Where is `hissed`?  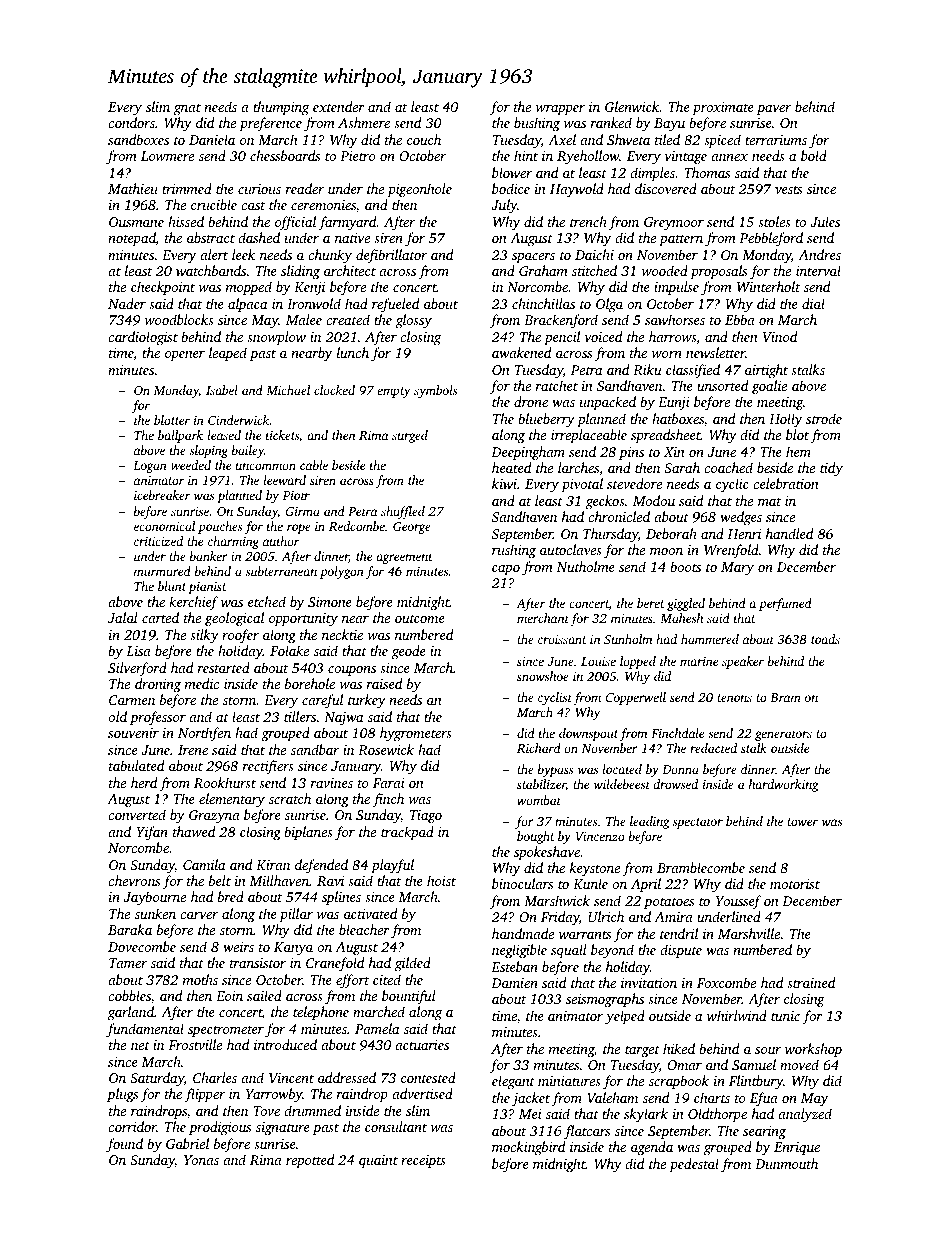
hissed is located at coordinates (186, 221).
